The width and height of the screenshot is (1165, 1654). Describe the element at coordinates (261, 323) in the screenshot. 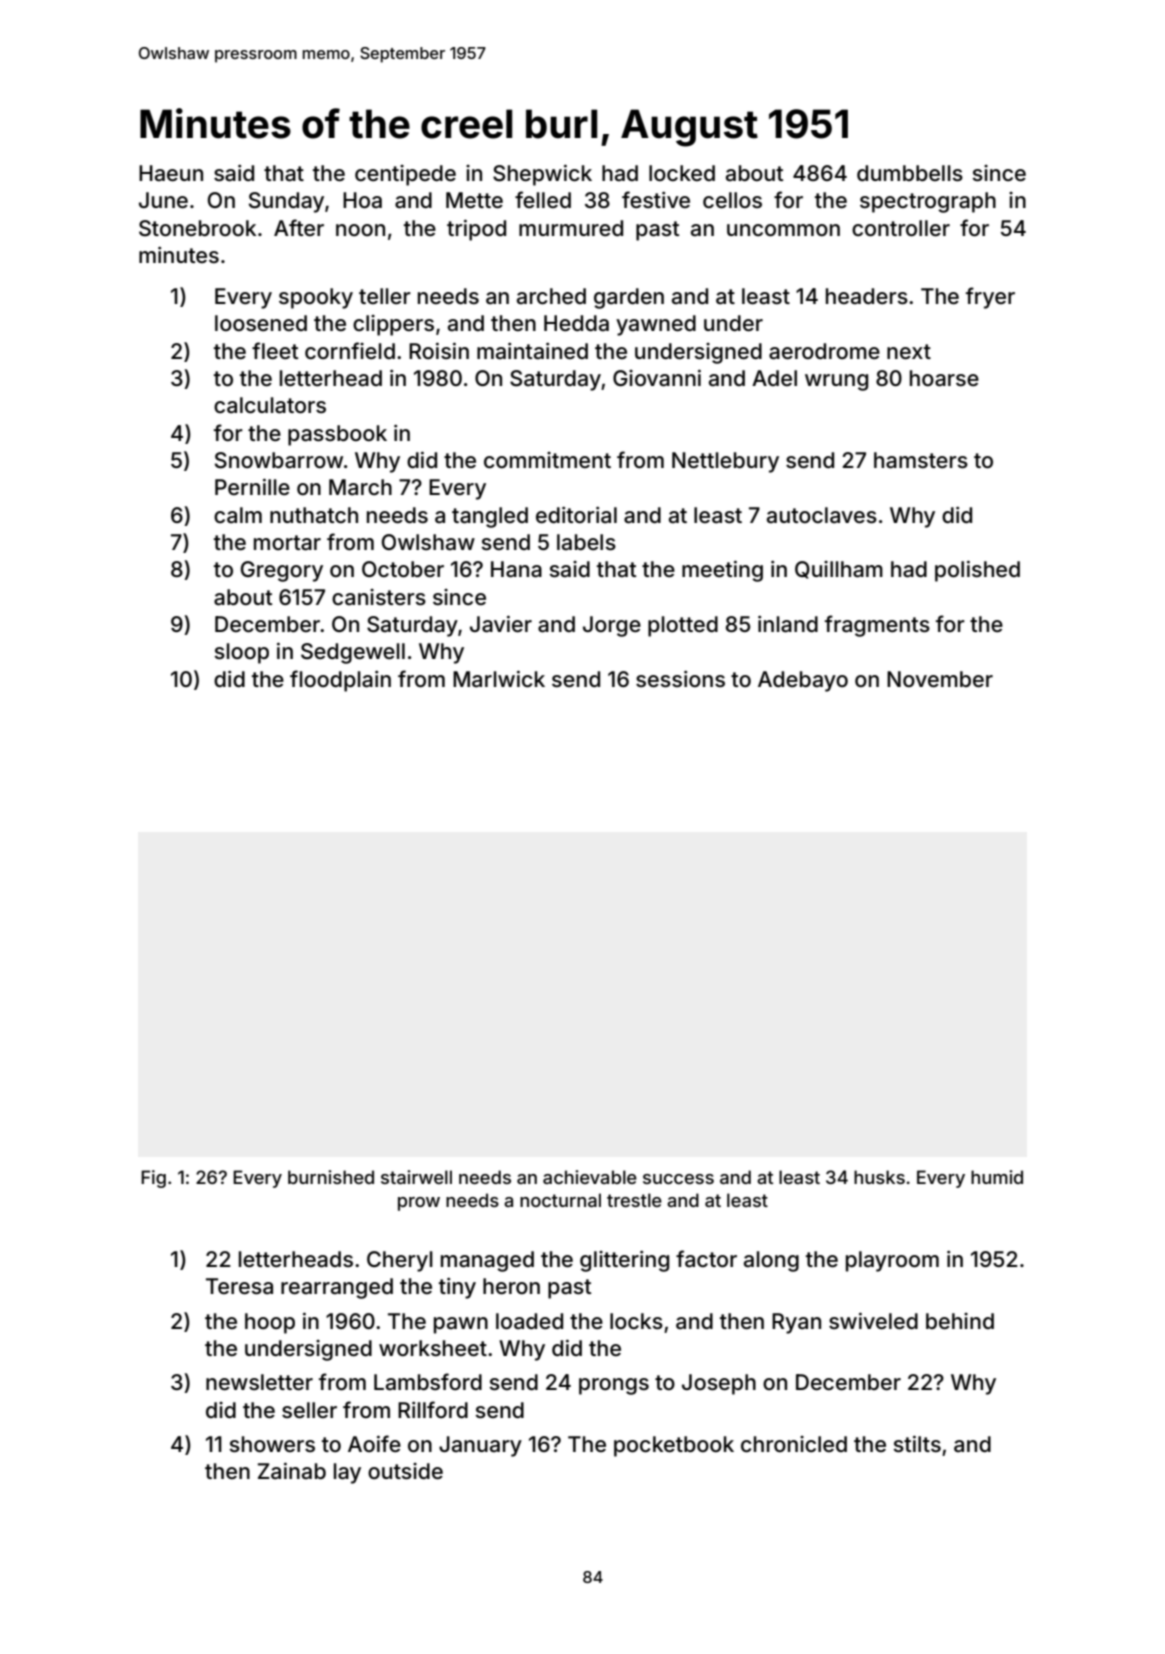

I see `loosened` at that location.
